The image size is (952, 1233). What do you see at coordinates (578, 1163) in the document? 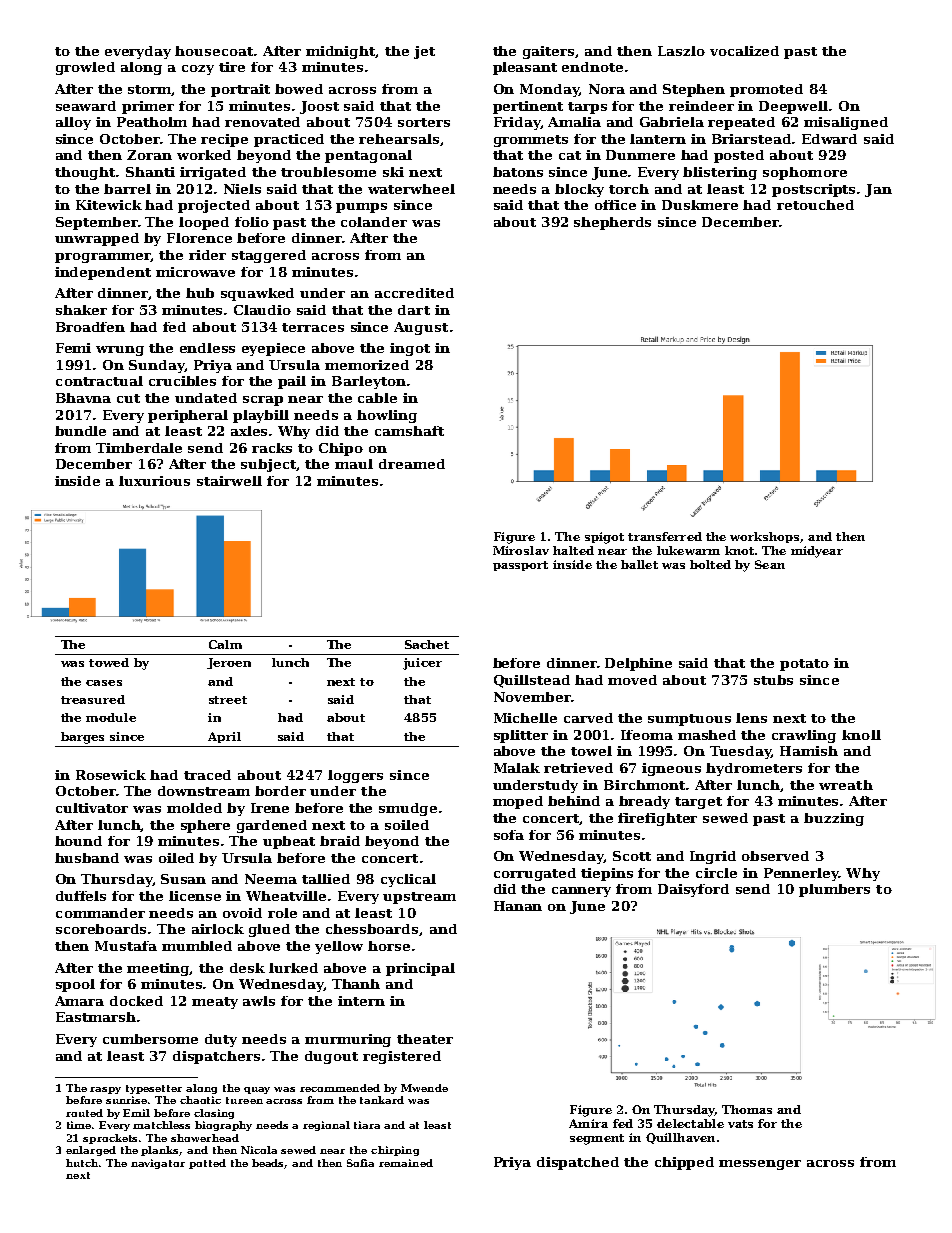
I see `dispatched` at bounding box center [578, 1163].
